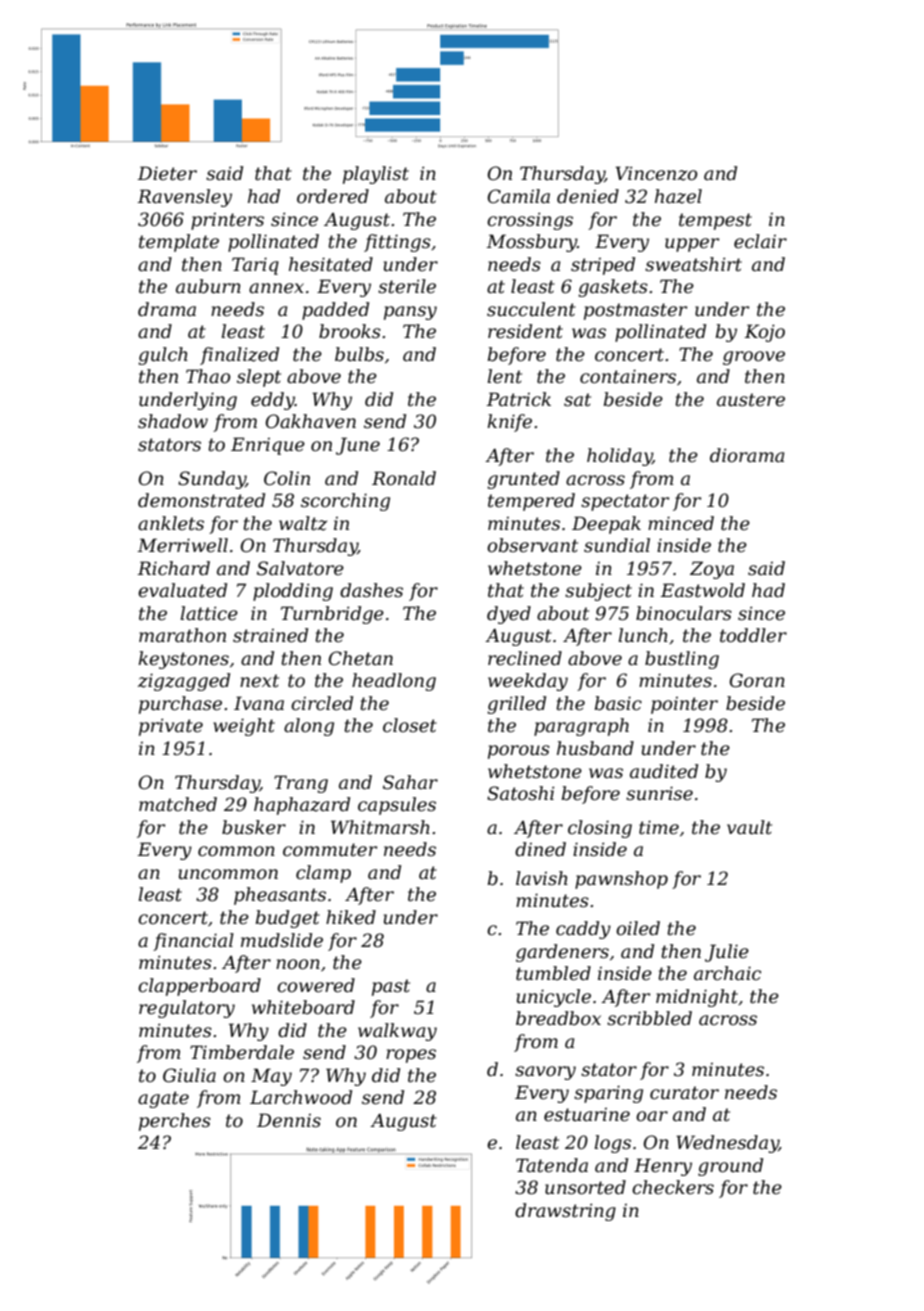  What do you see at coordinates (598, 592) in the screenshot?
I see `subject` at bounding box center [598, 592].
